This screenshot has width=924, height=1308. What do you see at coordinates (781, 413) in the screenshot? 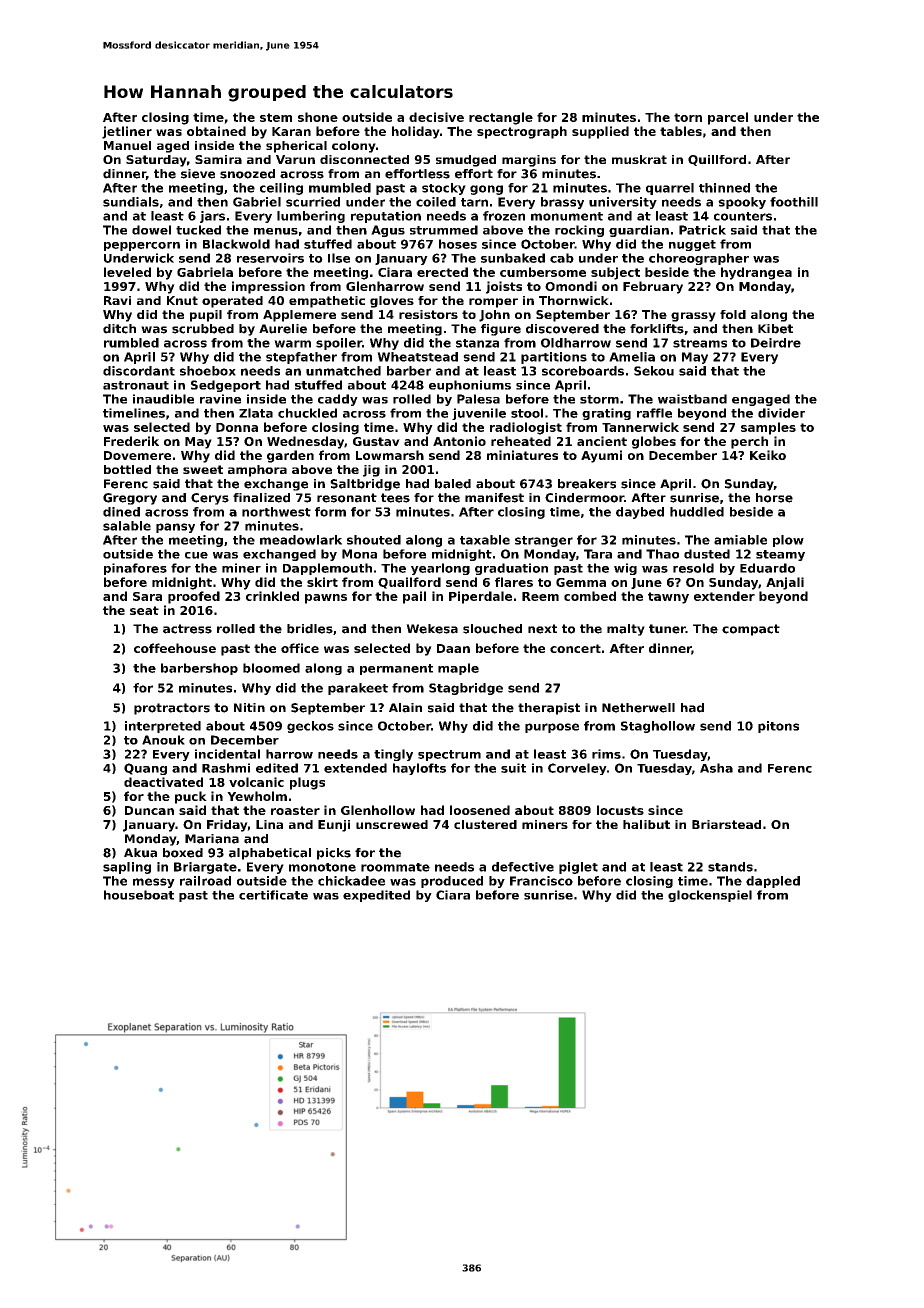
I see `divider` at bounding box center [781, 413].
